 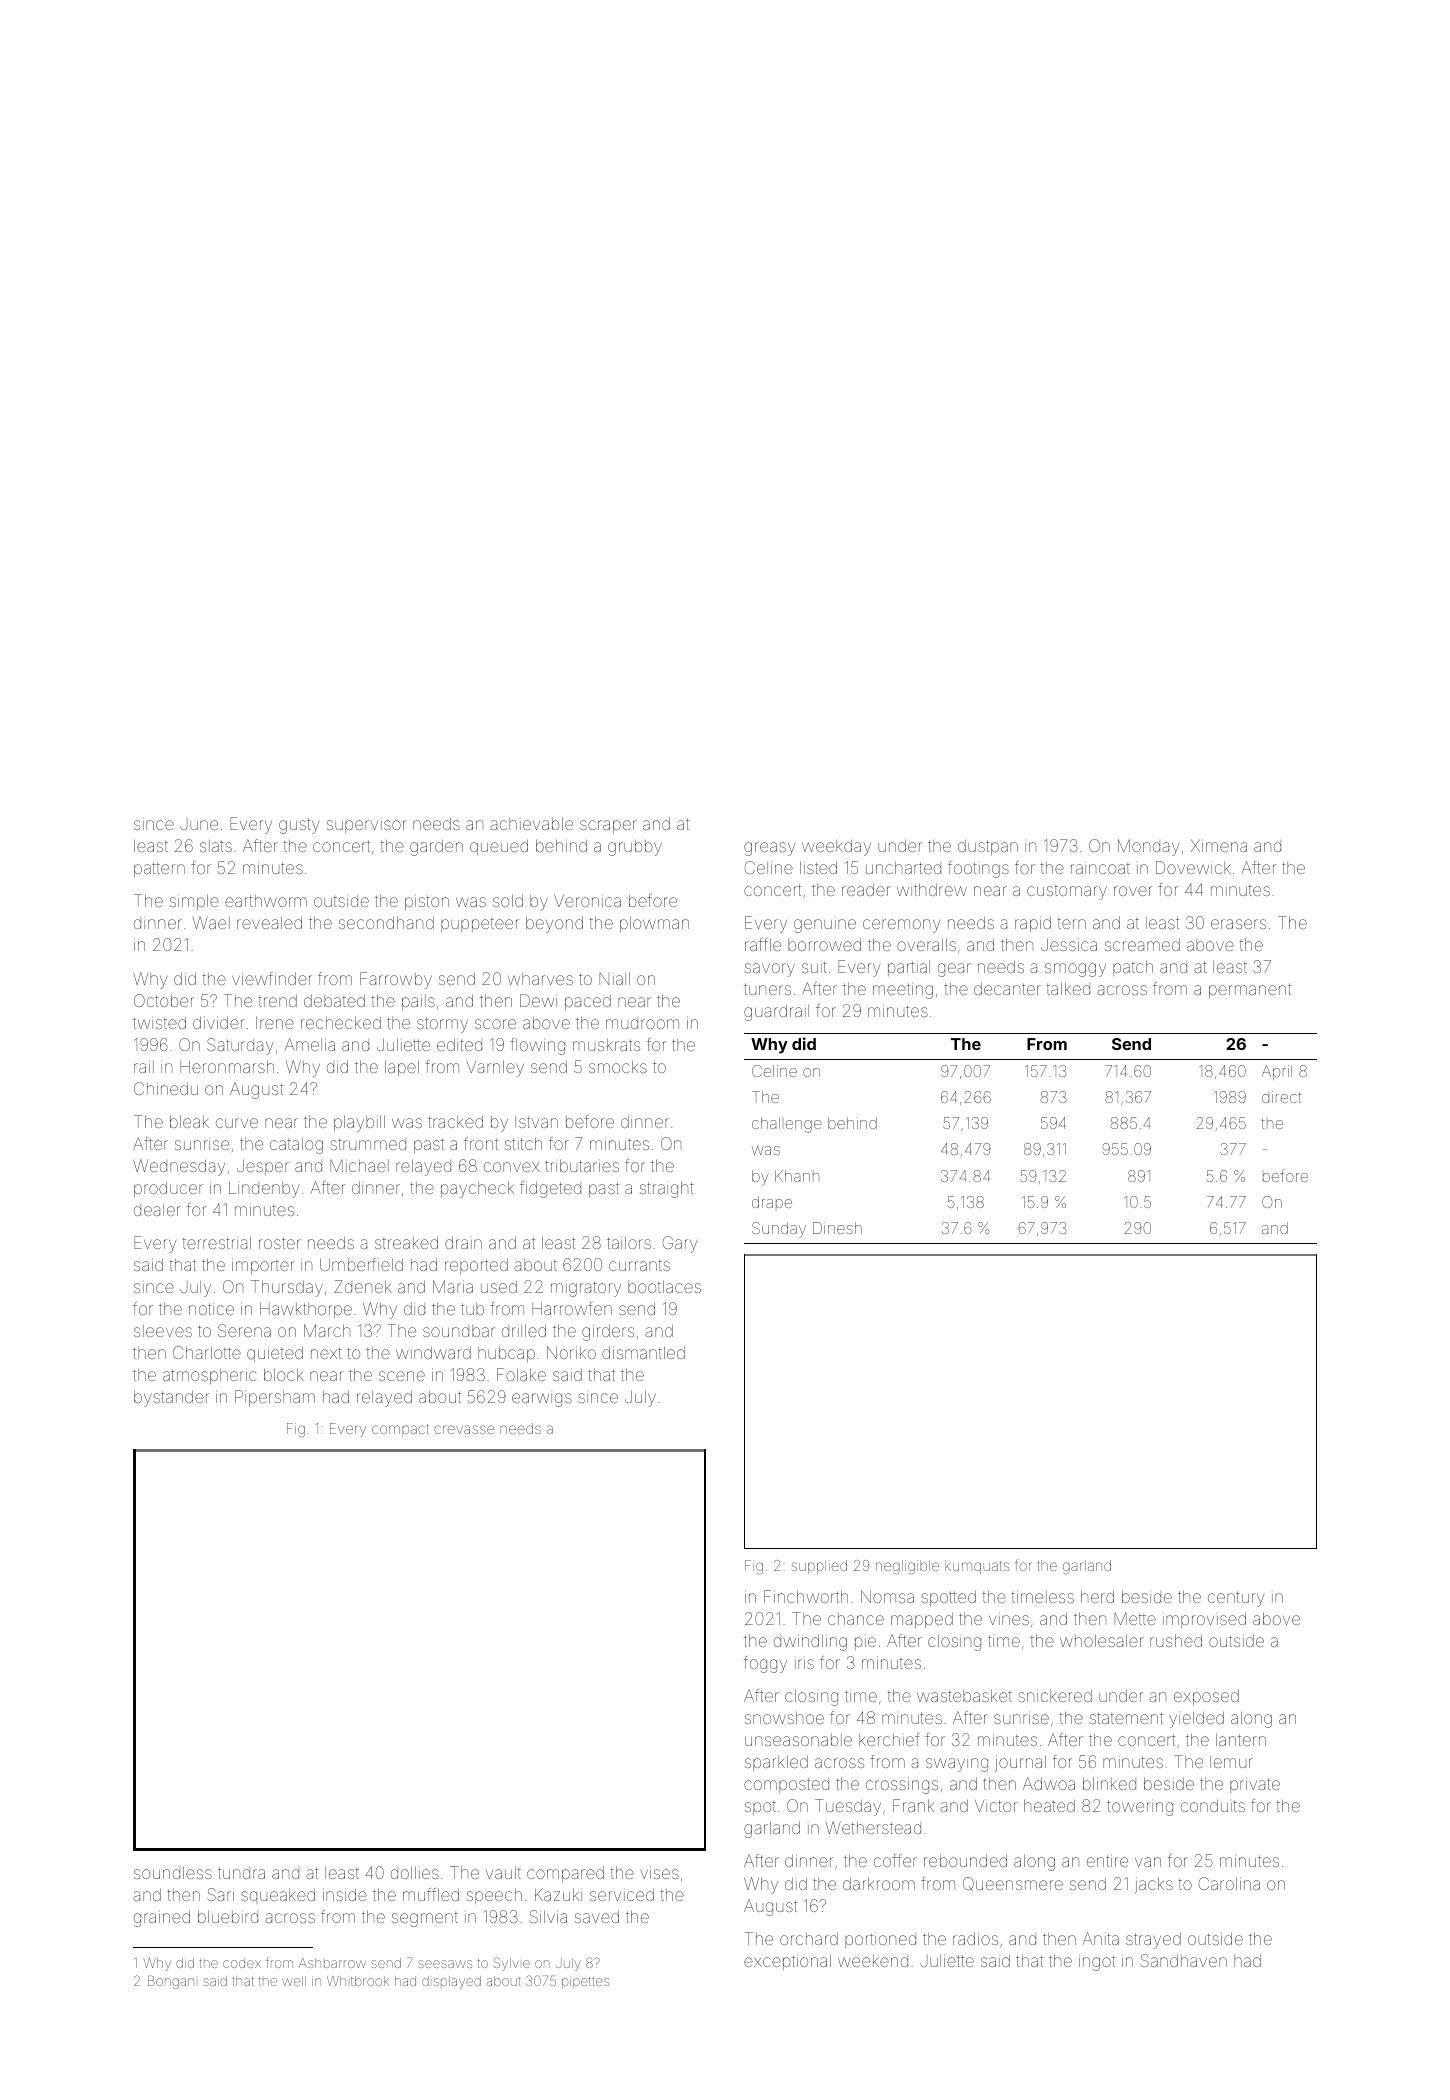 What do you see at coordinates (542, 1400) in the screenshot?
I see `earwigs` at bounding box center [542, 1400].
